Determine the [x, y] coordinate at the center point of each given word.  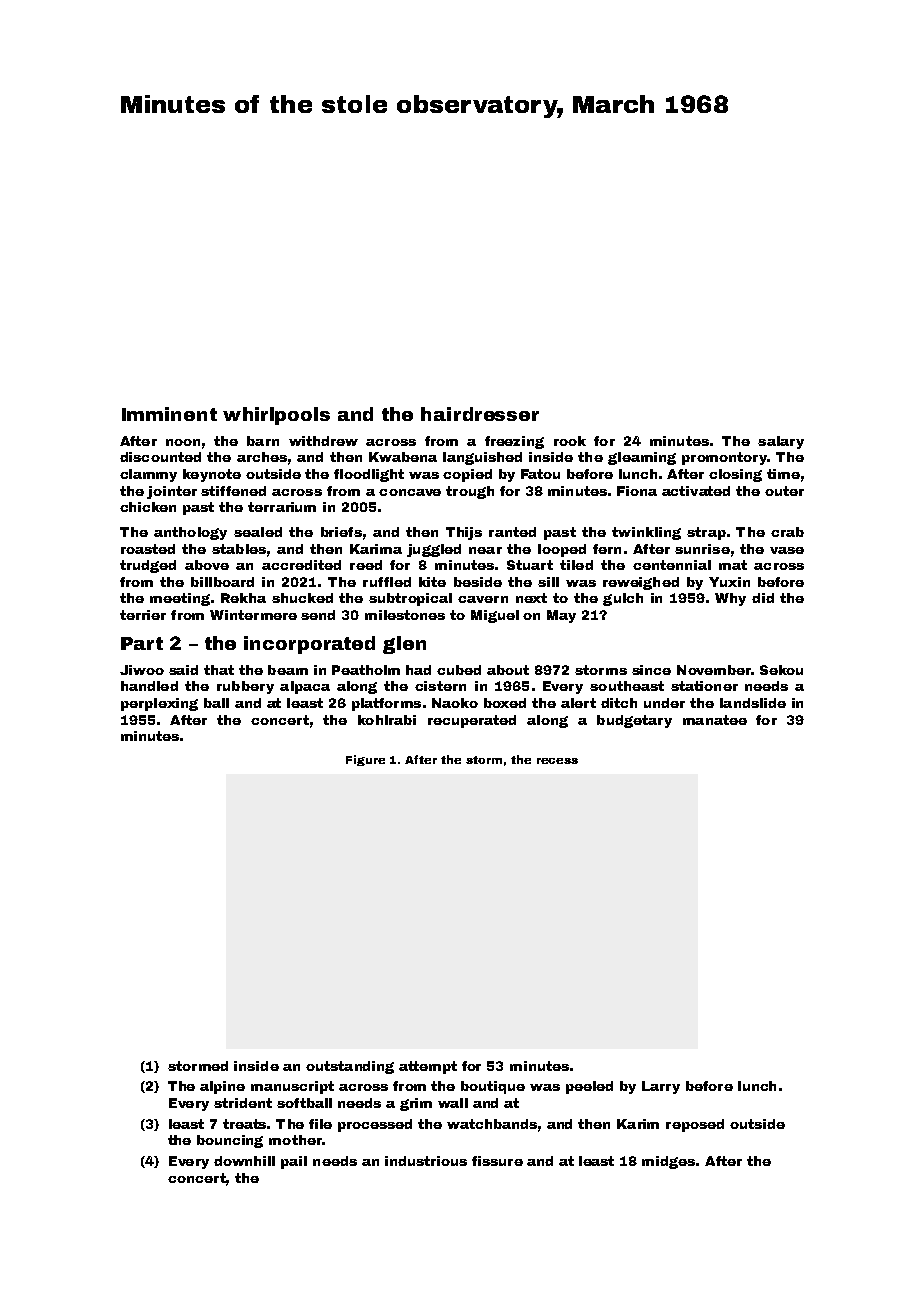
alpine [222, 1087]
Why [730, 599]
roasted [148, 549]
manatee [715, 720]
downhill [244, 1161]
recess [557, 761]
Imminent [169, 414]
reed [366, 565]
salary [781, 442]
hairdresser [480, 414]
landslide [753, 703]
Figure [365, 760]
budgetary [634, 721]
